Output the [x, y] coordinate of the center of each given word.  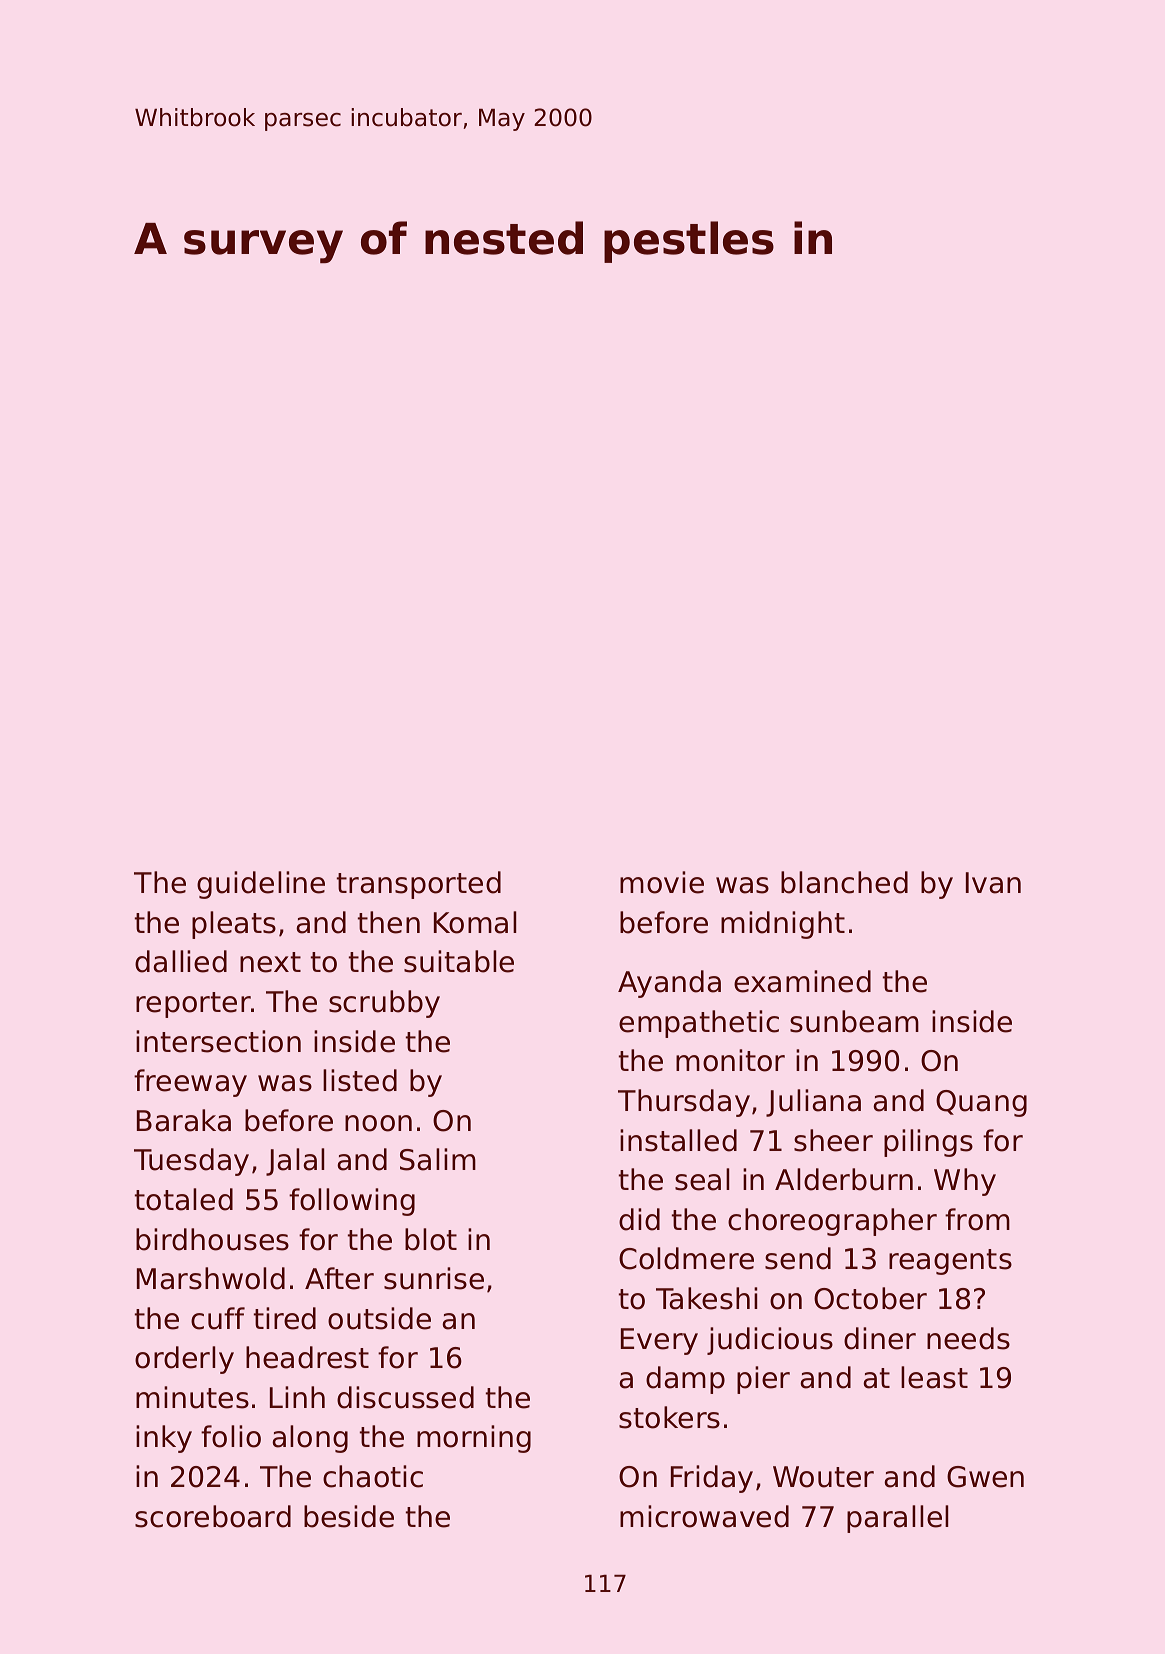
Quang [981, 1103]
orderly [184, 1360]
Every [659, 1341]
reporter [193, 1005]
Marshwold [211, 1278]
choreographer [832, 1222]
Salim [438, 1159]
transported [419, 885]
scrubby [384, 1004]
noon [378, 1123]
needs [968, 1338]
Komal [475, 922]
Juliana [813, 1103]
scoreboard [213, 1516]
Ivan [993, 883]
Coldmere [686, 1258]
